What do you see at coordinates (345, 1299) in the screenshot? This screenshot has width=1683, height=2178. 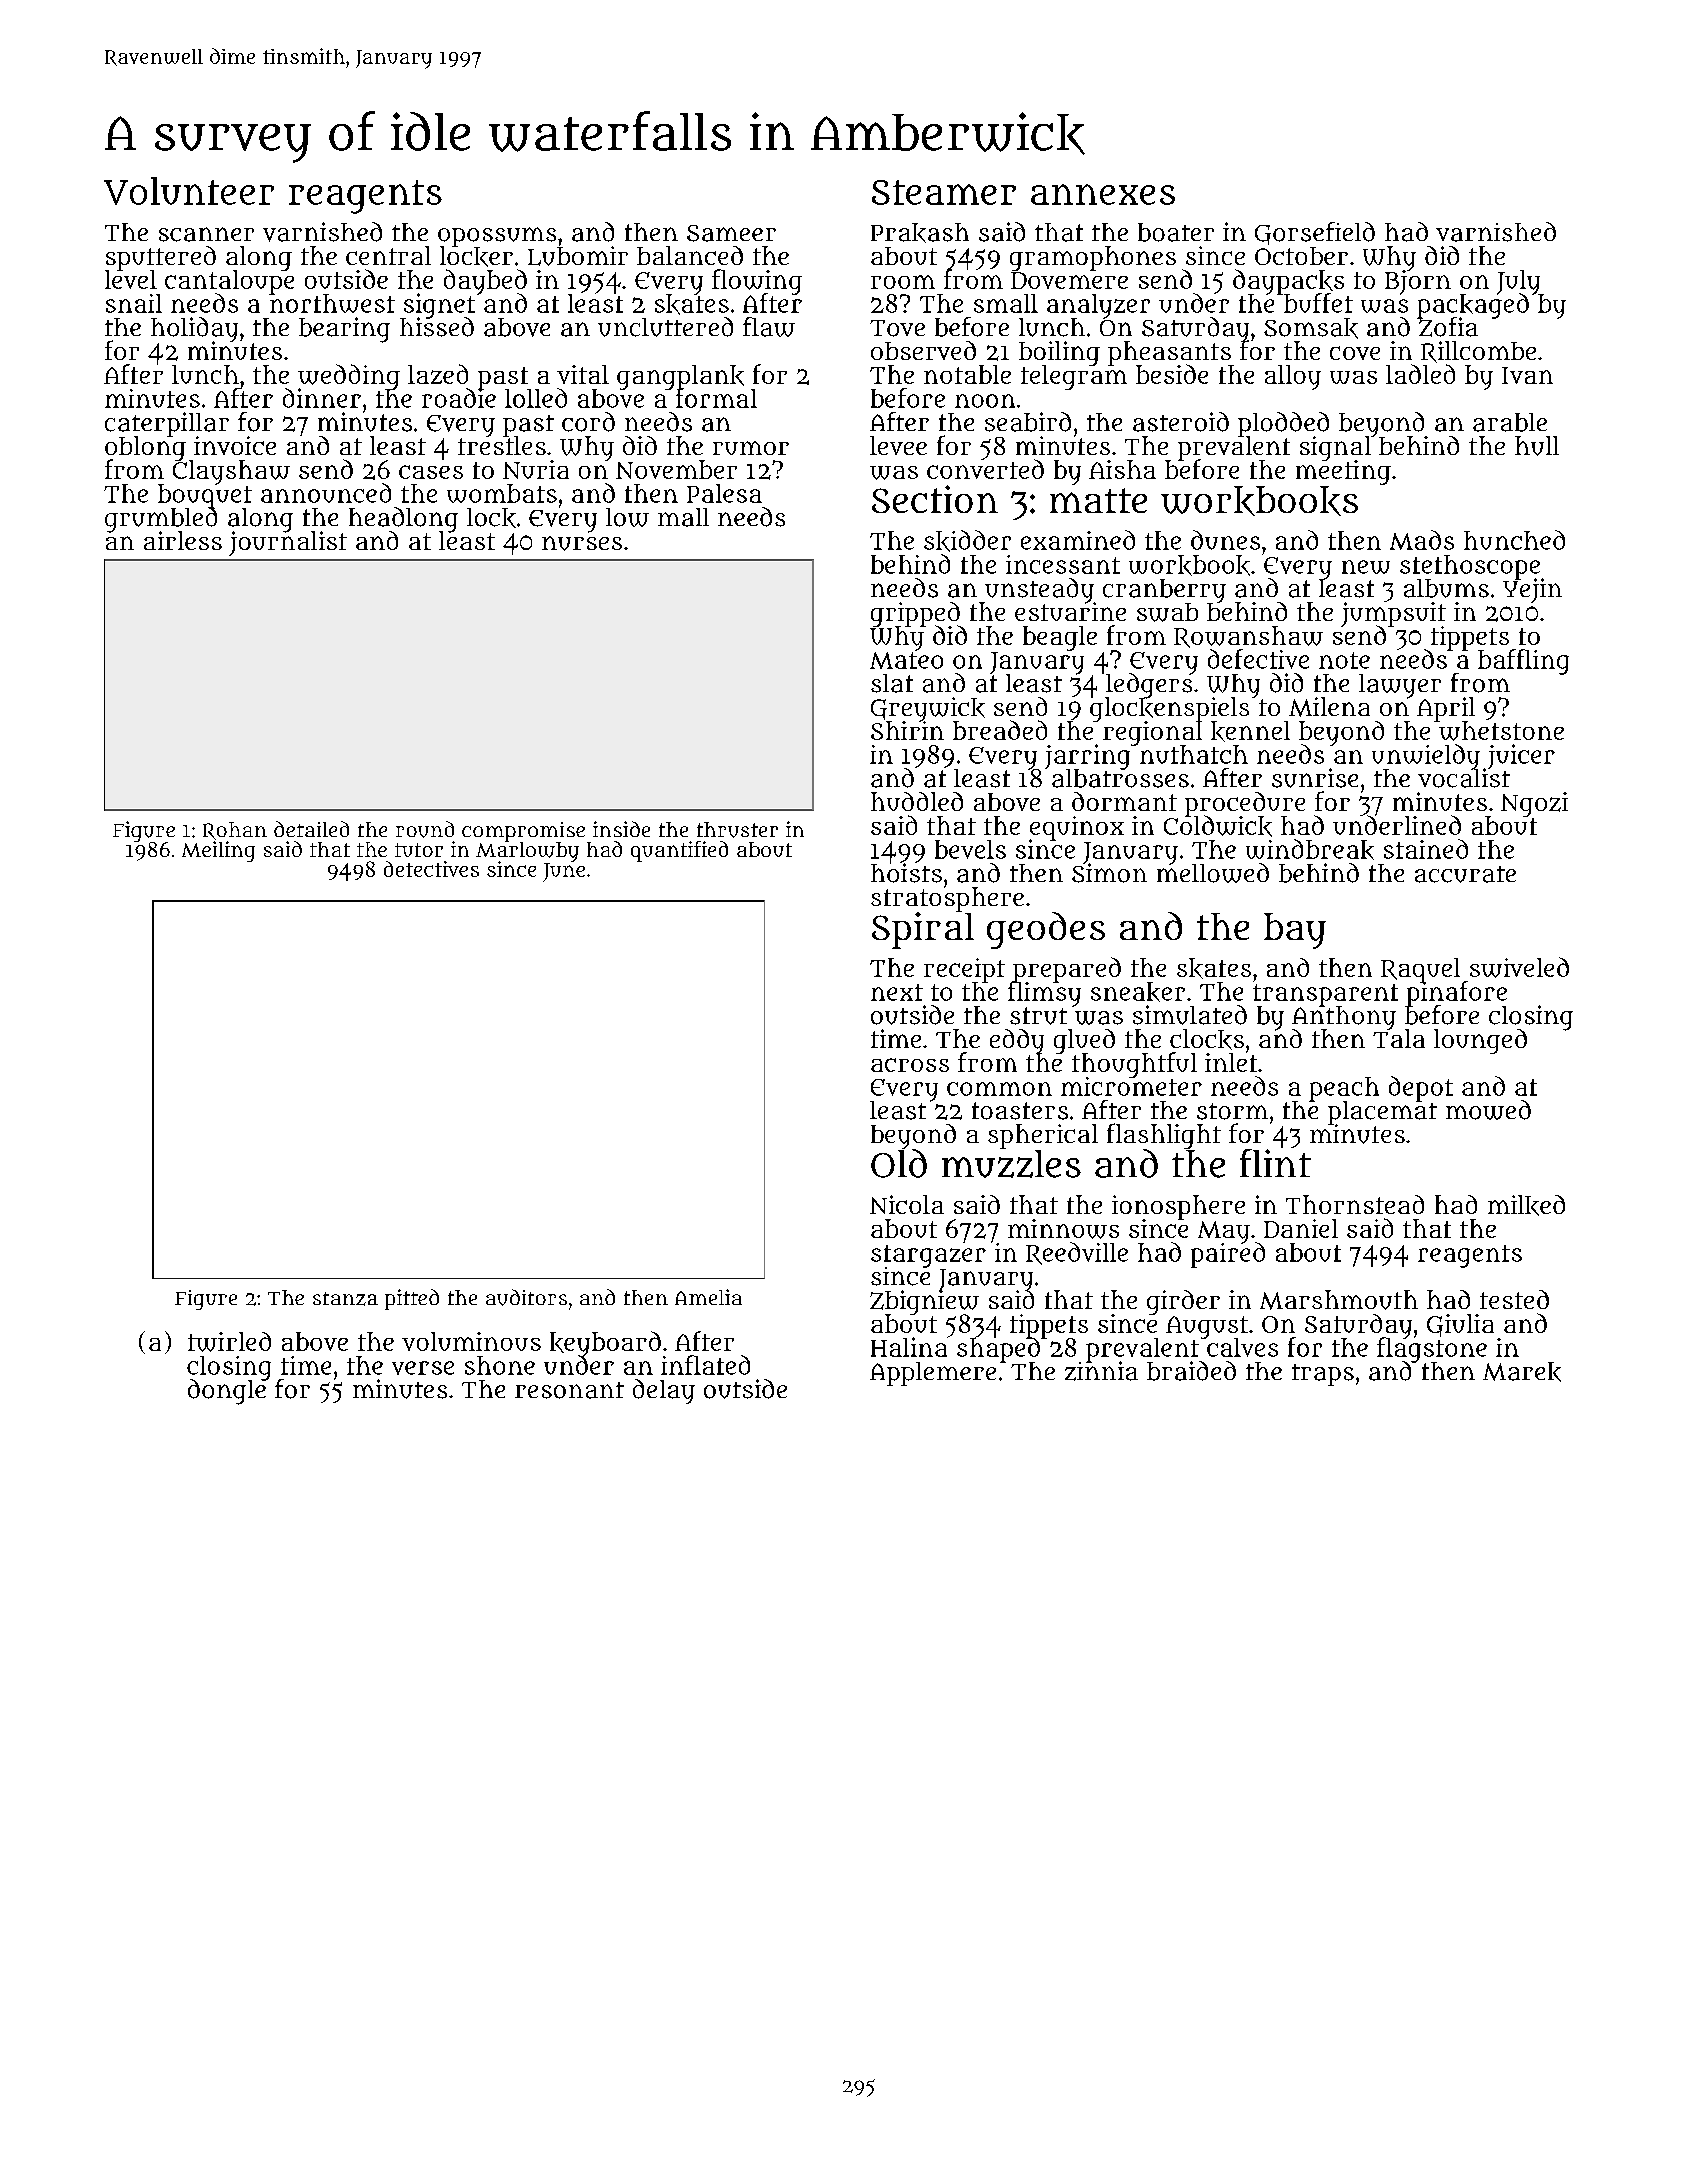 I see `stanza` at bounding box center [345, 1299].
